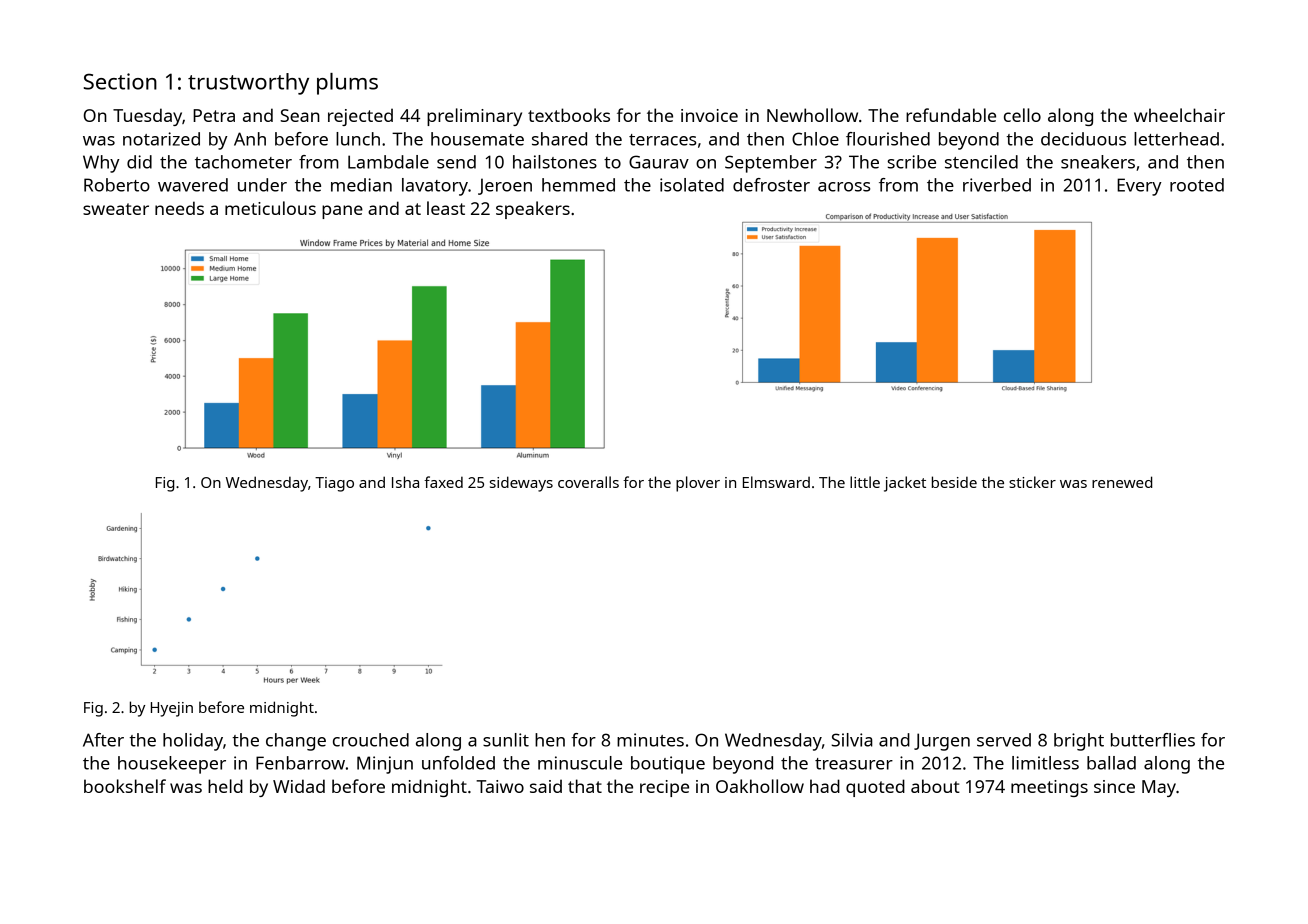 Image resolution: width=1308 pixels, height=924 pixels. What do you see at coordinates (225, 786) in the page?
I see `held` at bounding box center [225, 786].
